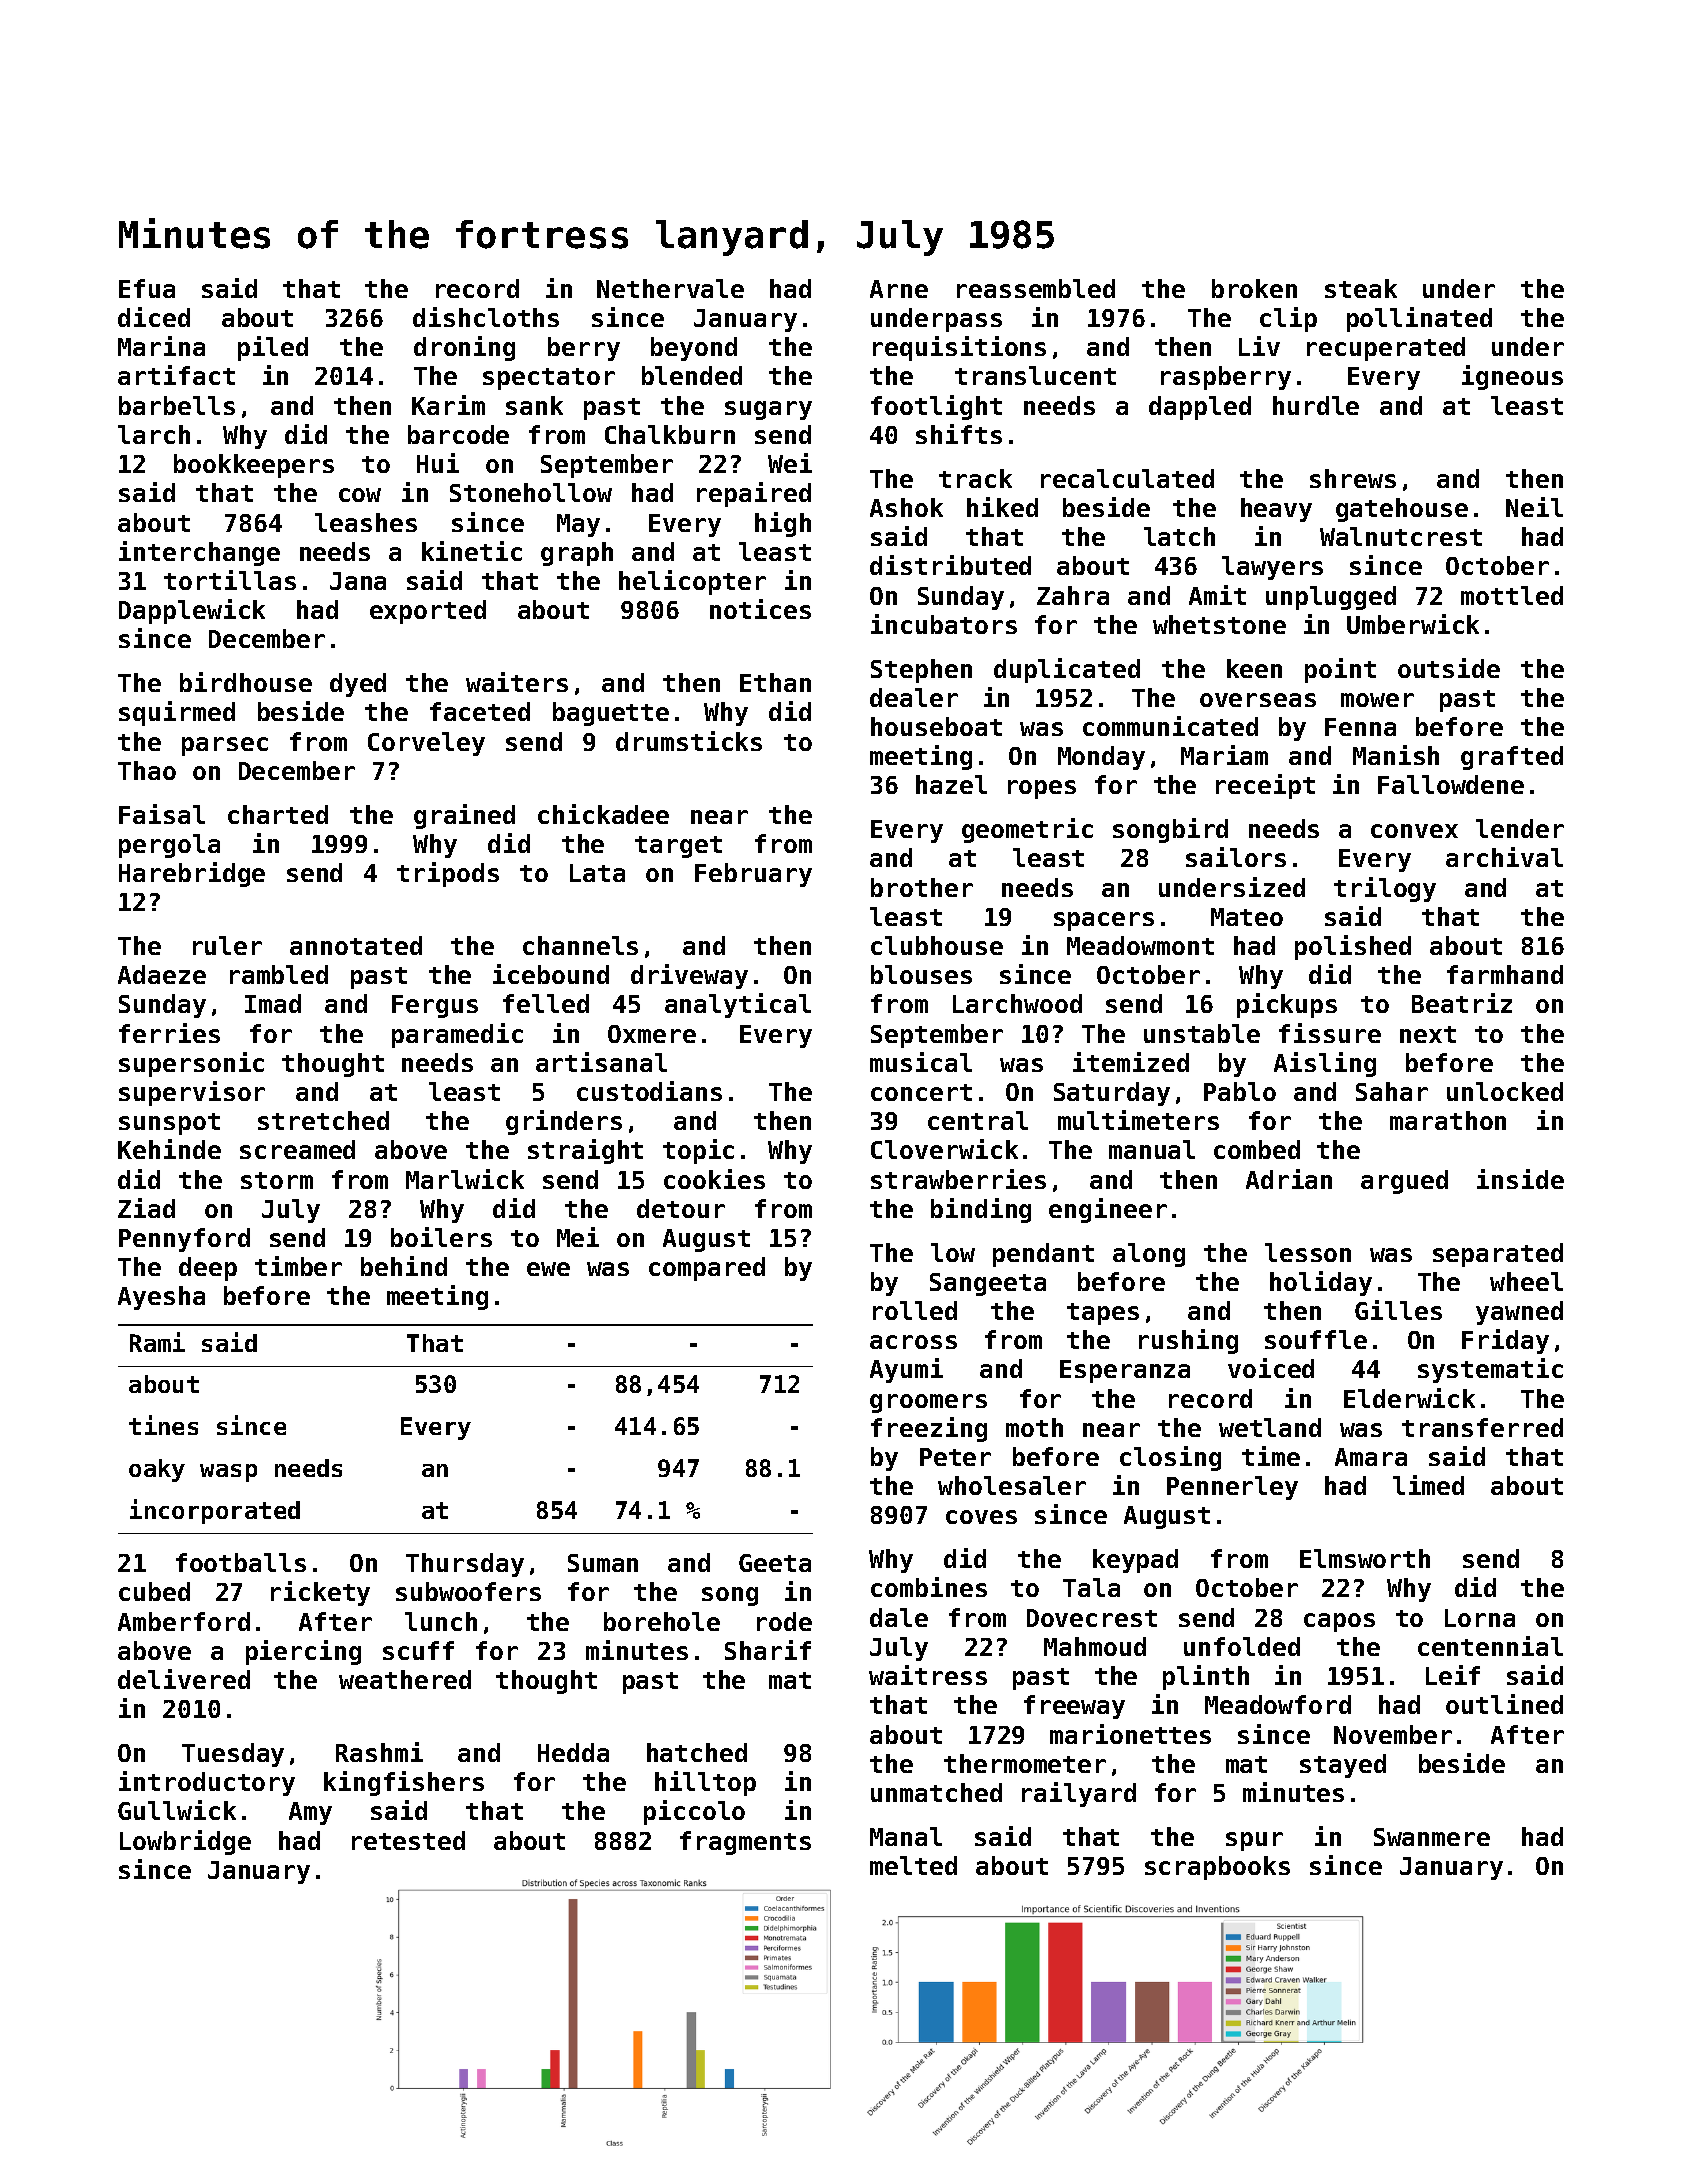 The width and height of the page is (1683, 2178). I want to click on Mariam, so click(1224, 755).
